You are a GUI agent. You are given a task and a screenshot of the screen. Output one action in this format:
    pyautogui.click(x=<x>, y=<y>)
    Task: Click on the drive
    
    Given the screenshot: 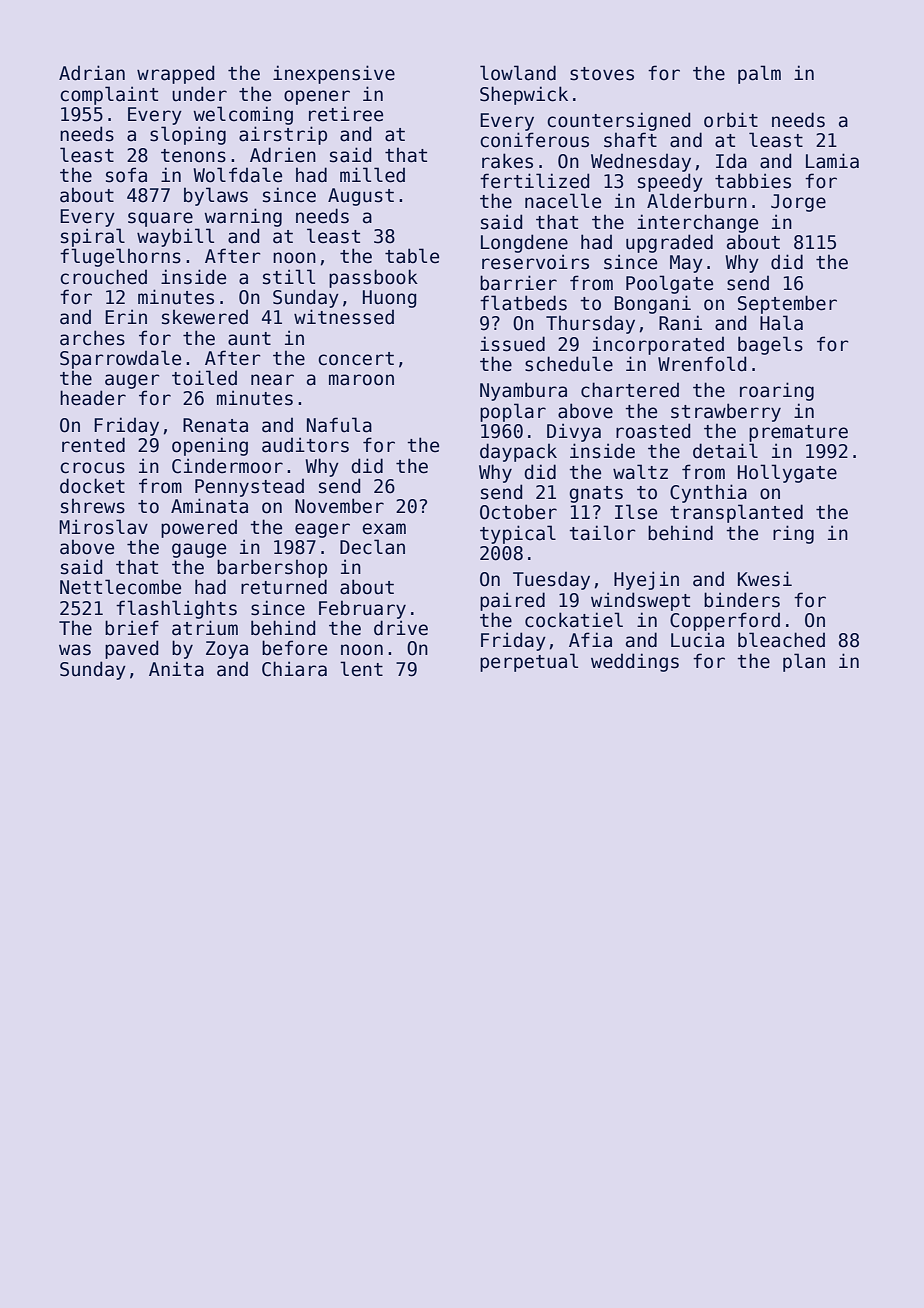 What is the action you would take?
    pyautogui.click(x=401, y=628)
